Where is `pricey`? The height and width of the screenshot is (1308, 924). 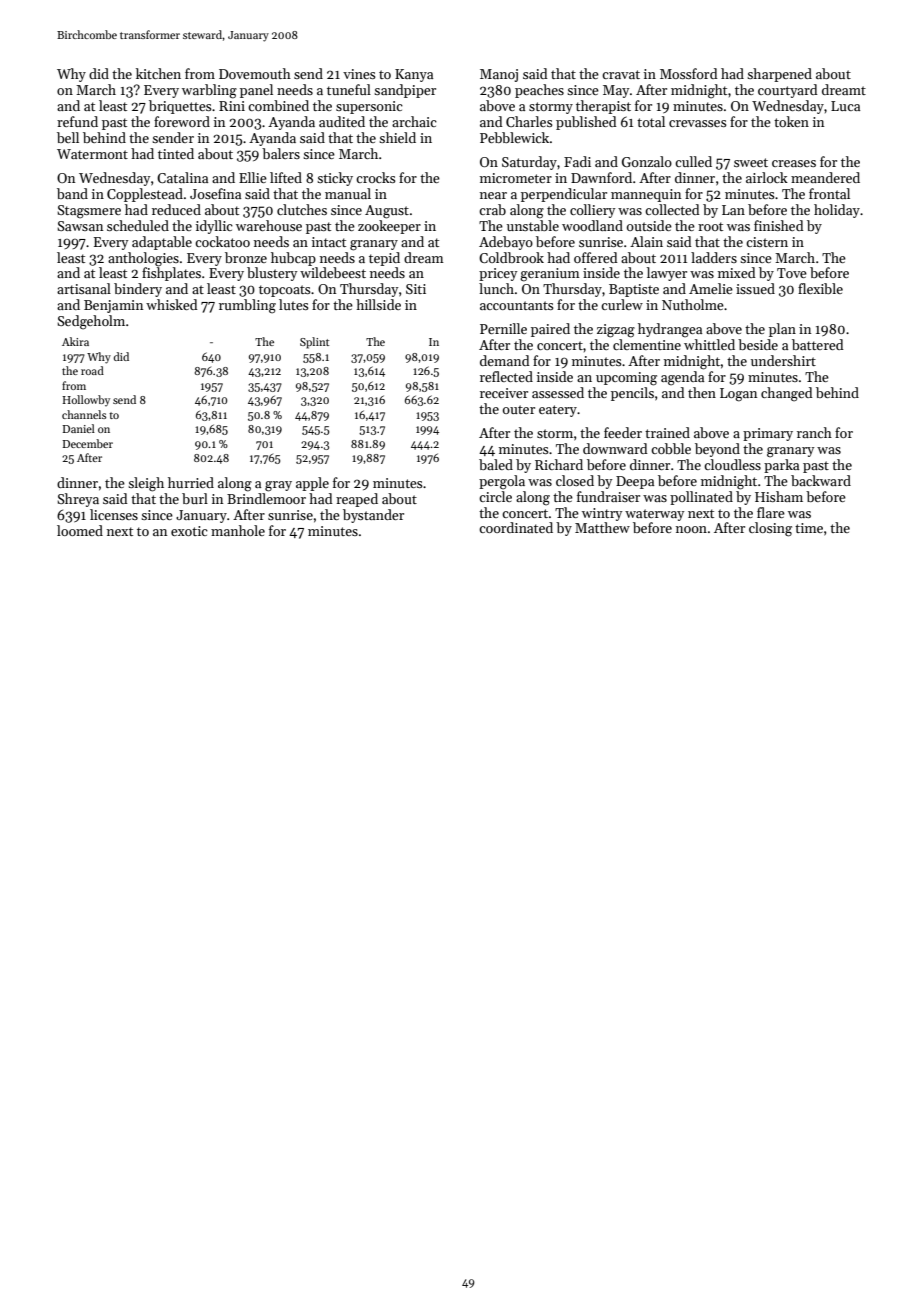 pricey is located at coordinates (498, 274).
